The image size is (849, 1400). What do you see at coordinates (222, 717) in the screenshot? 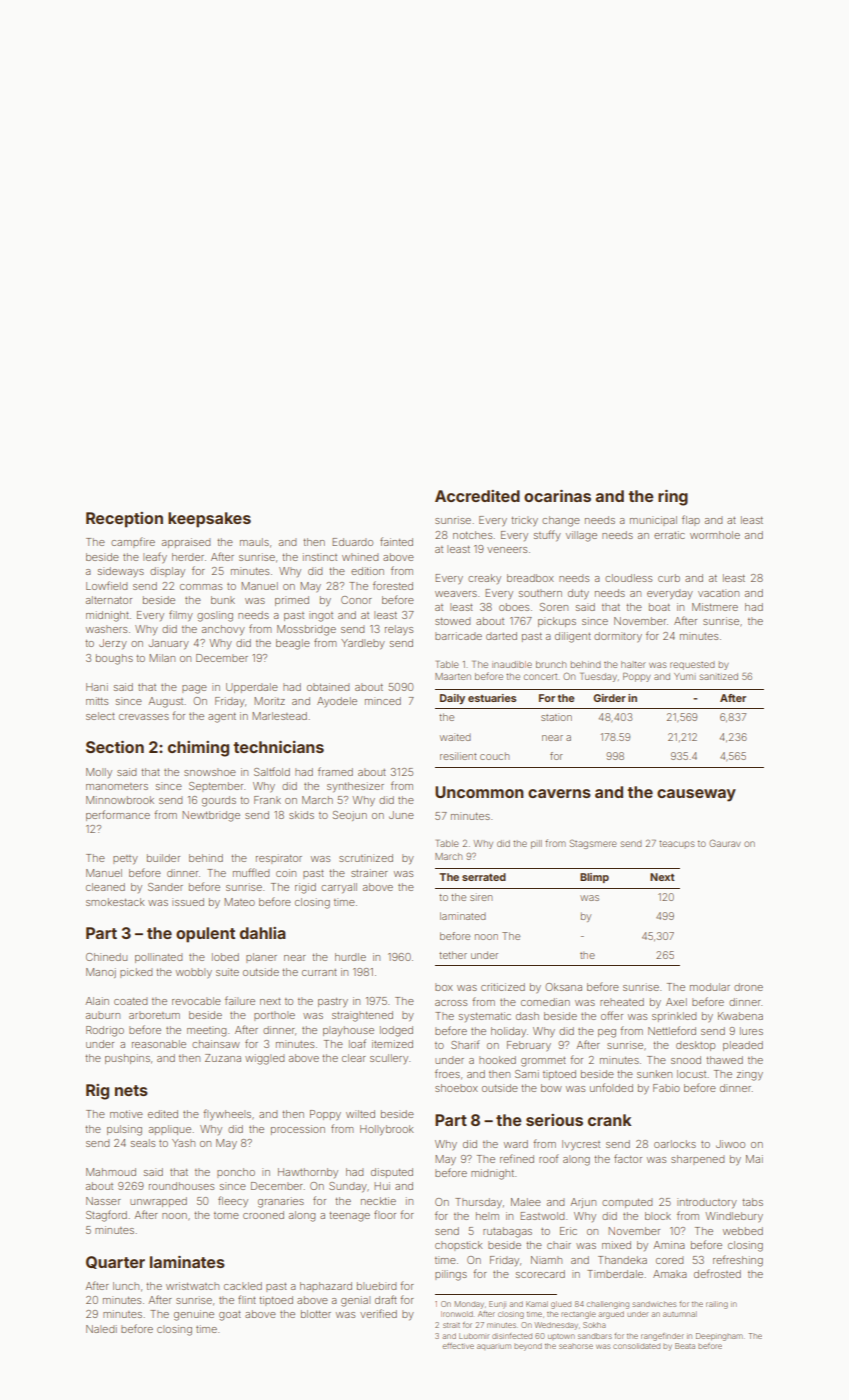
I see `agent` at bounding box center [222, 717].
